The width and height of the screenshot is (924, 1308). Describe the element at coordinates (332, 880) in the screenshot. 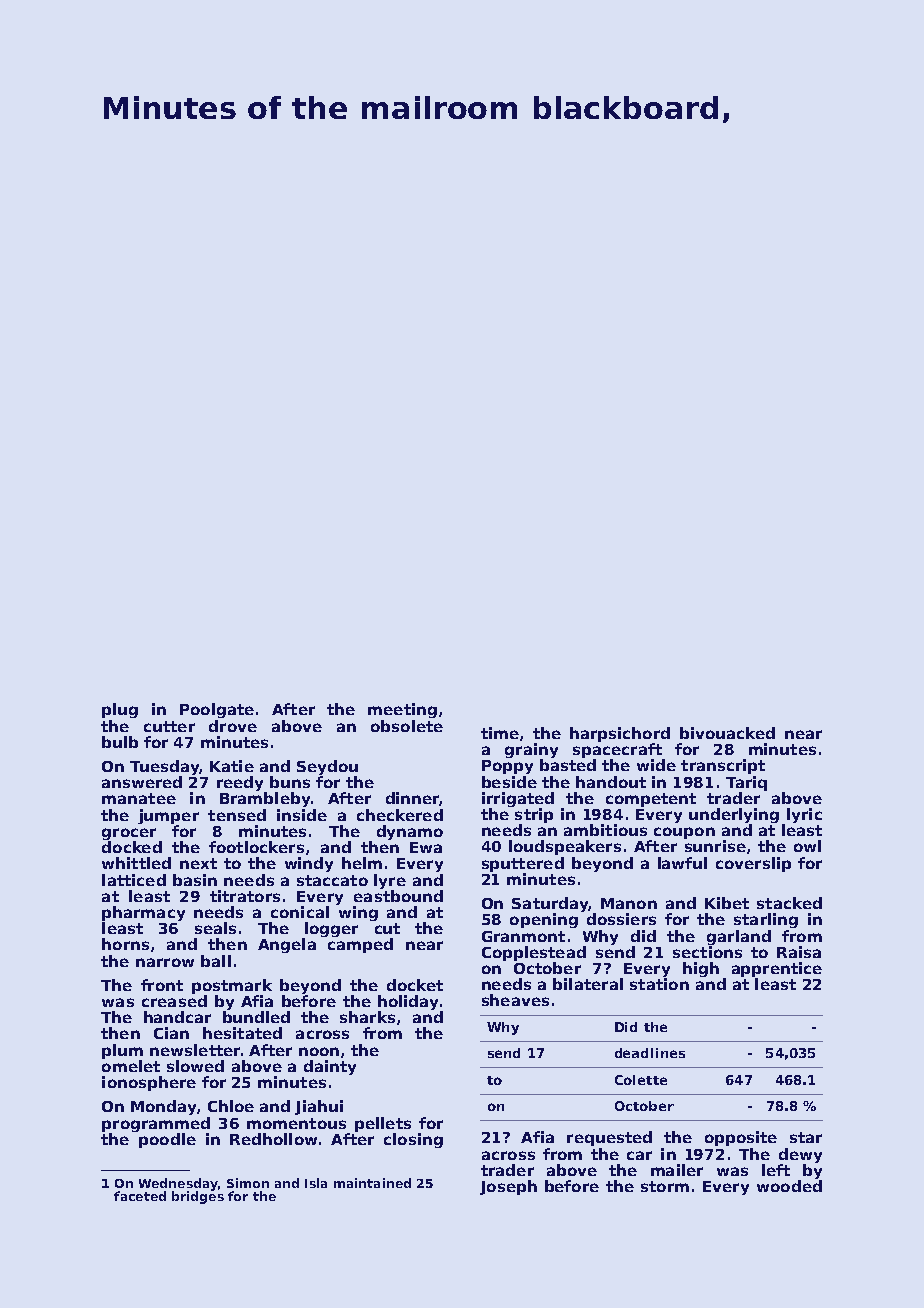

I see `staccato` at that location.
